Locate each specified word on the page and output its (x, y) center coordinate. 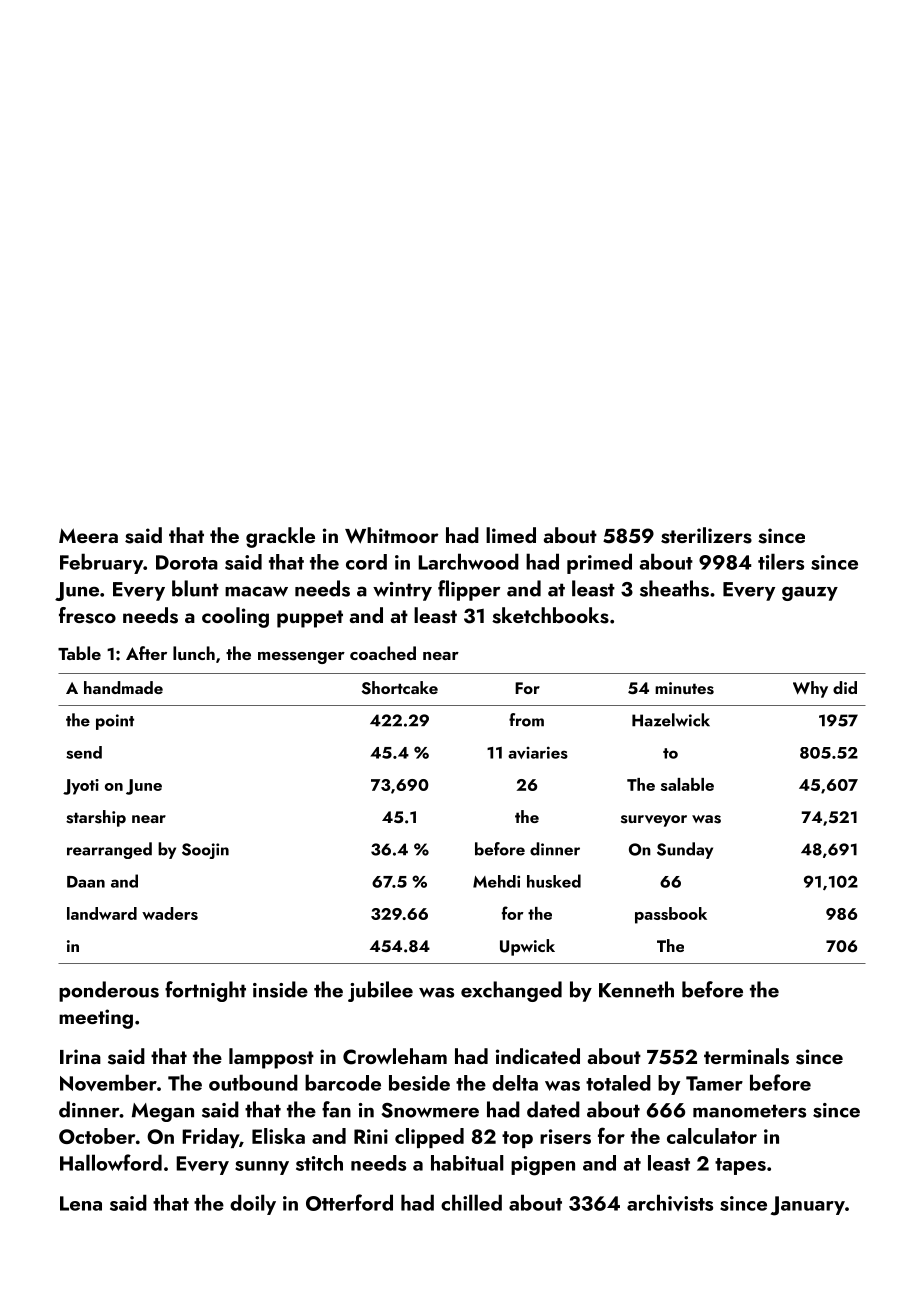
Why (810, 689)
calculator (712, 1136)
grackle (280, 537)
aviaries (538, 752)
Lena (81, 1203)
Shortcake (399, 688)
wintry (402, 591)
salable (687, 784)
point (115, 722)
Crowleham (395, 1056)
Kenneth (636, 989)
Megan (163, 1112)
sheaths (674, 588)
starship (96, 818)
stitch (319, 1163)
